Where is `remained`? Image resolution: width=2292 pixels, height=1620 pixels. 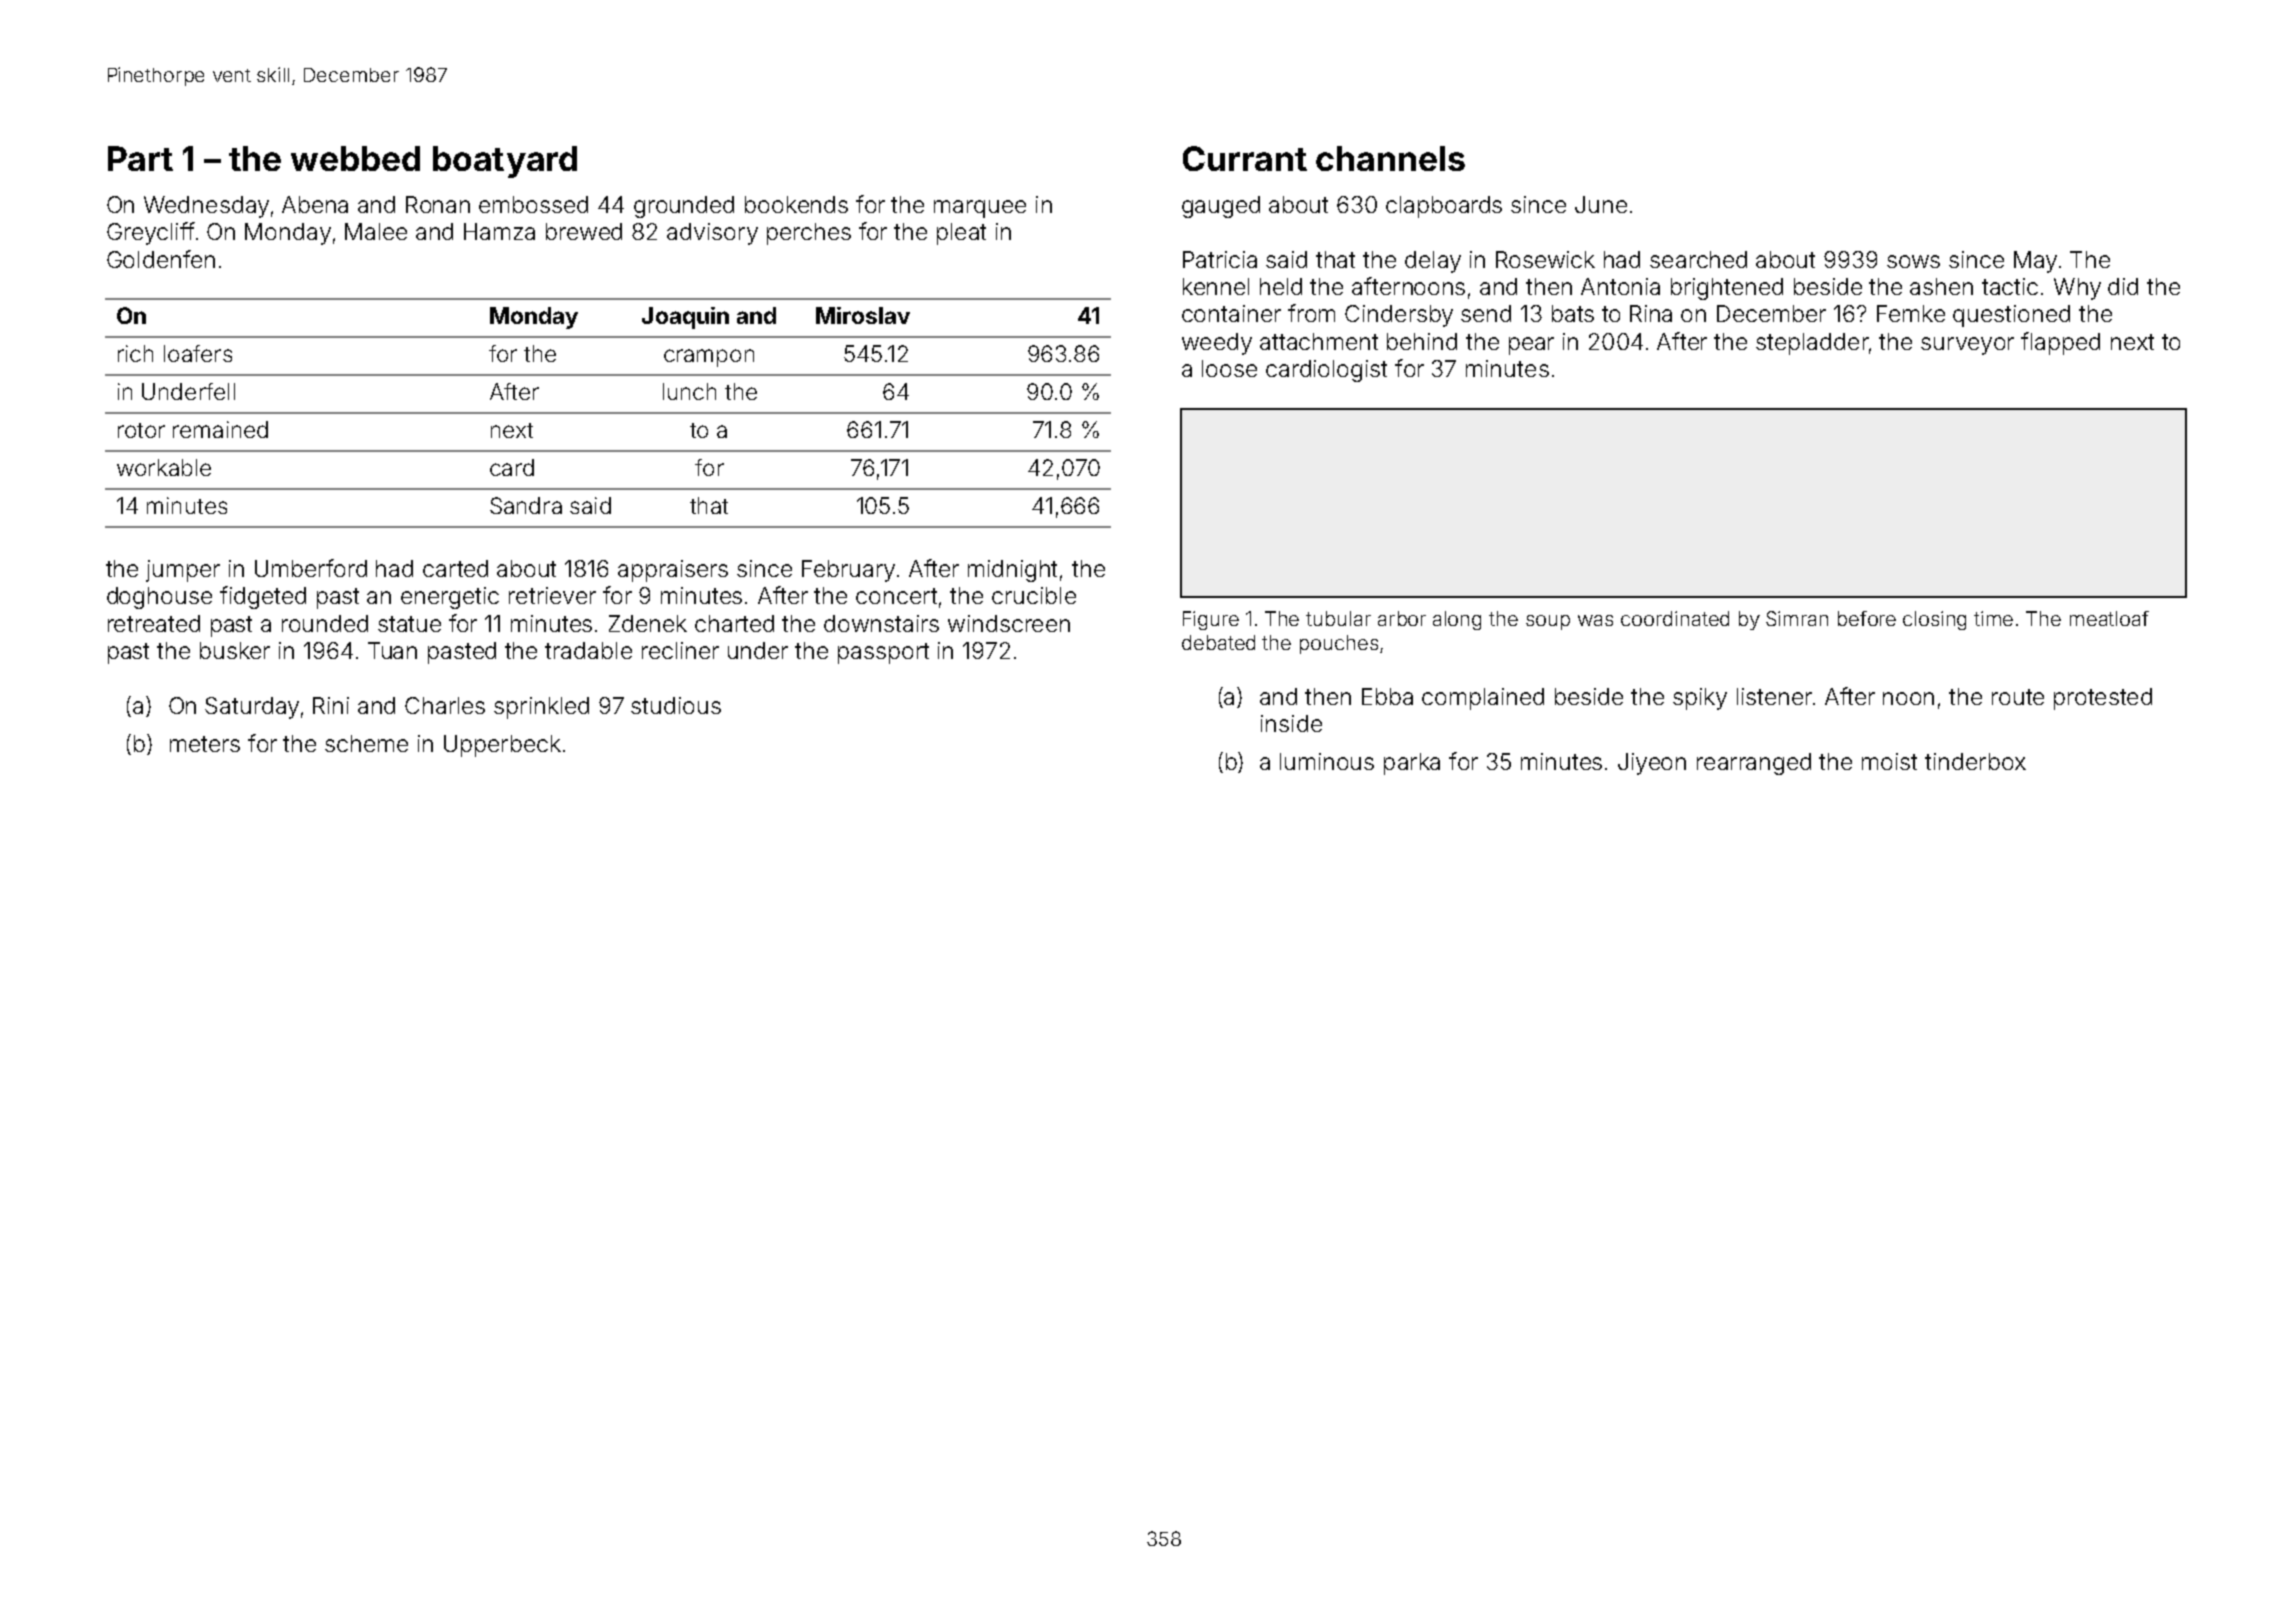 remained is located at coordinates (220, 429).
